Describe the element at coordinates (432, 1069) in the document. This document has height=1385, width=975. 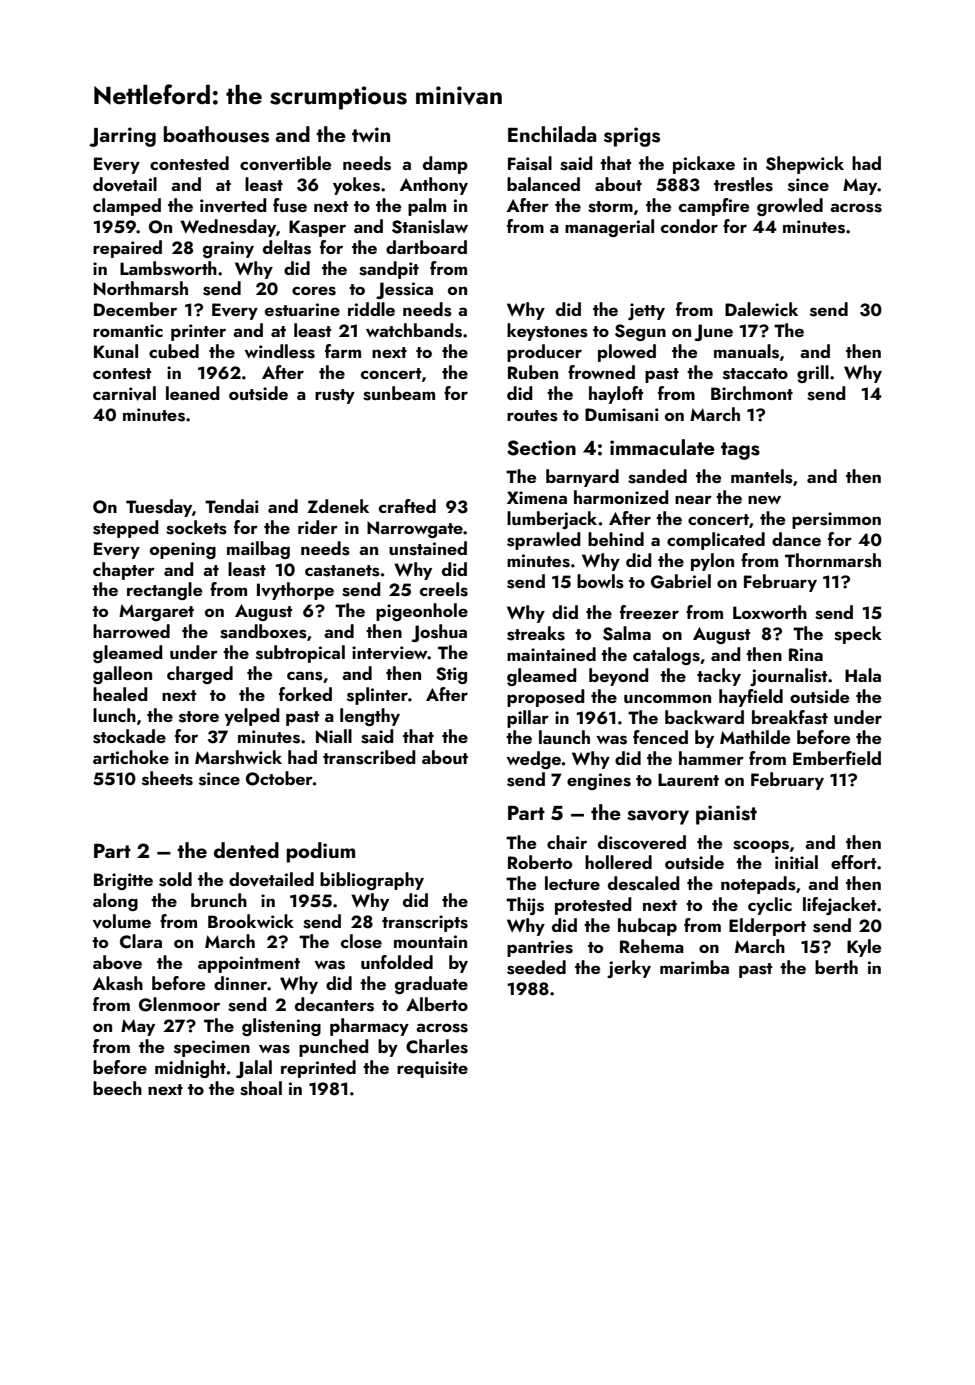
I see `requisite` at that location.
